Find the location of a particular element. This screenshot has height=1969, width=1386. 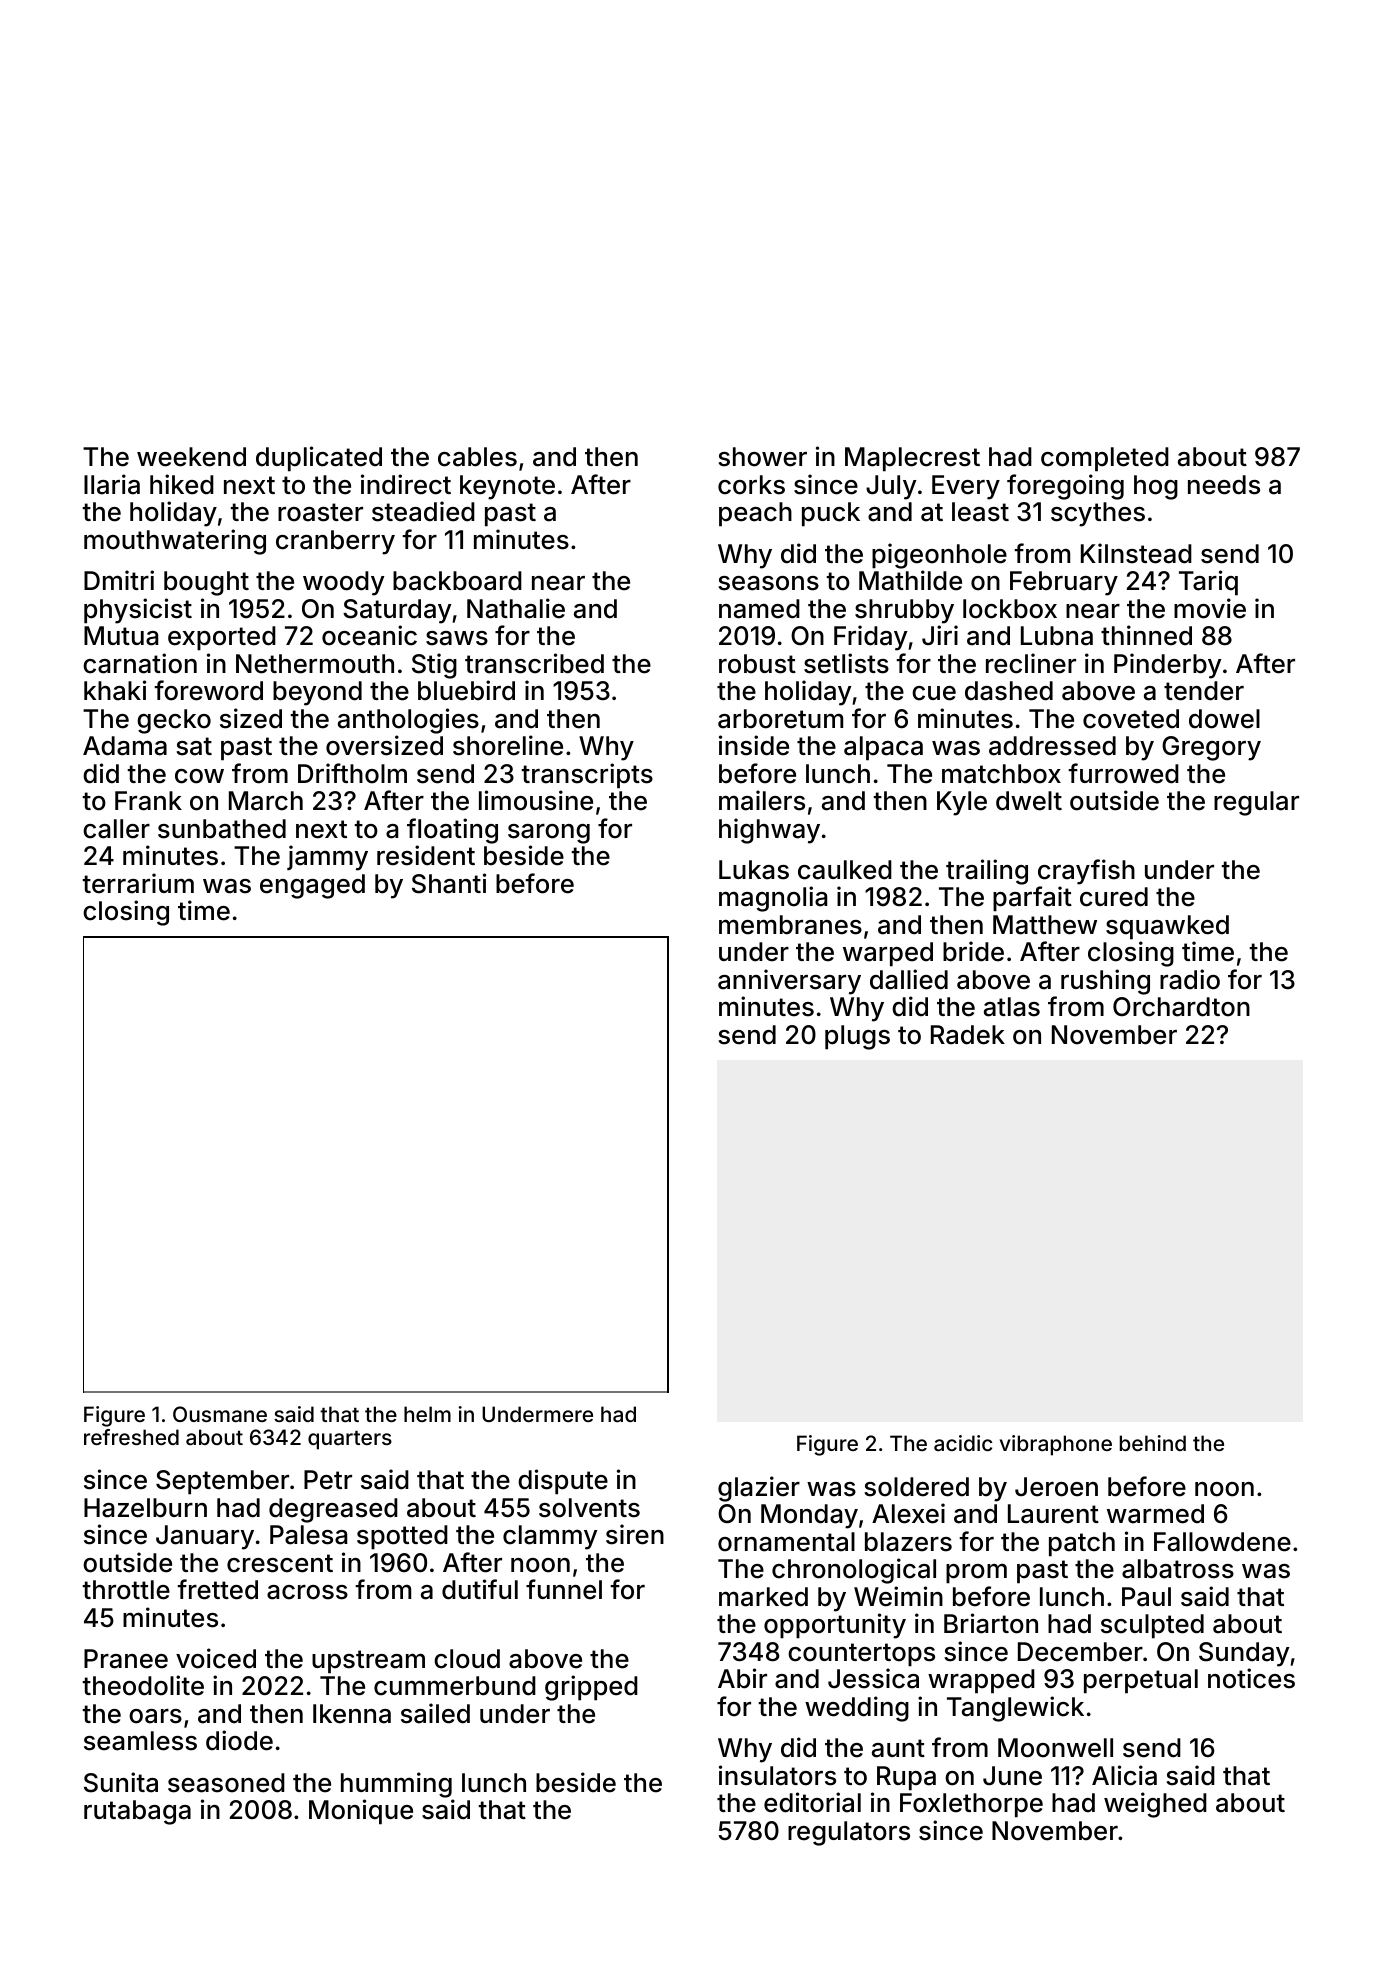

highway is located at coordinates (769, 831).
